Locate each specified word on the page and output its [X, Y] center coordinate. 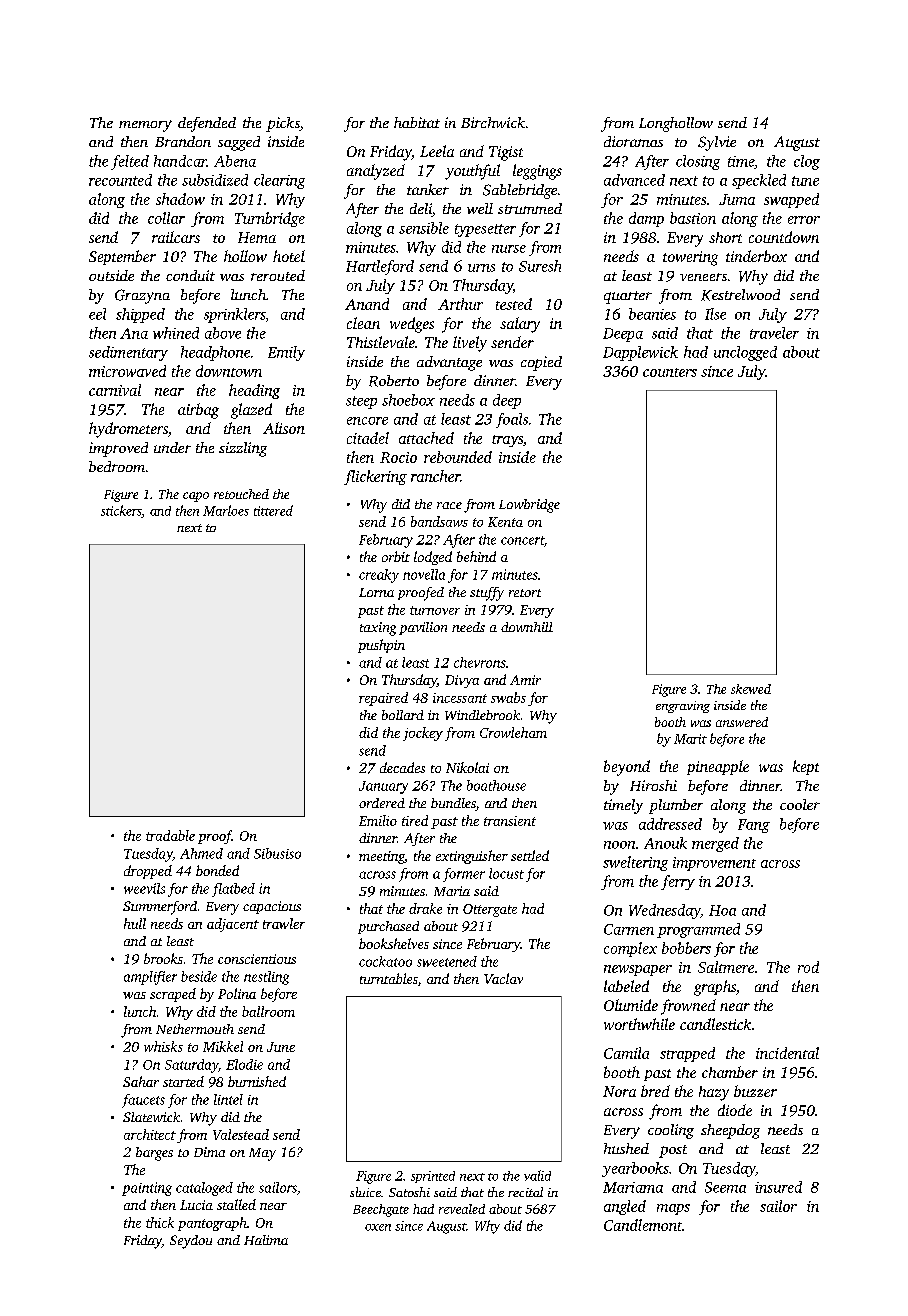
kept [806, 767]
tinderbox [756, 256]
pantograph [212, 1224]
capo [196, 497]
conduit [190, 275]
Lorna [376, 592]
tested [514, 304]
